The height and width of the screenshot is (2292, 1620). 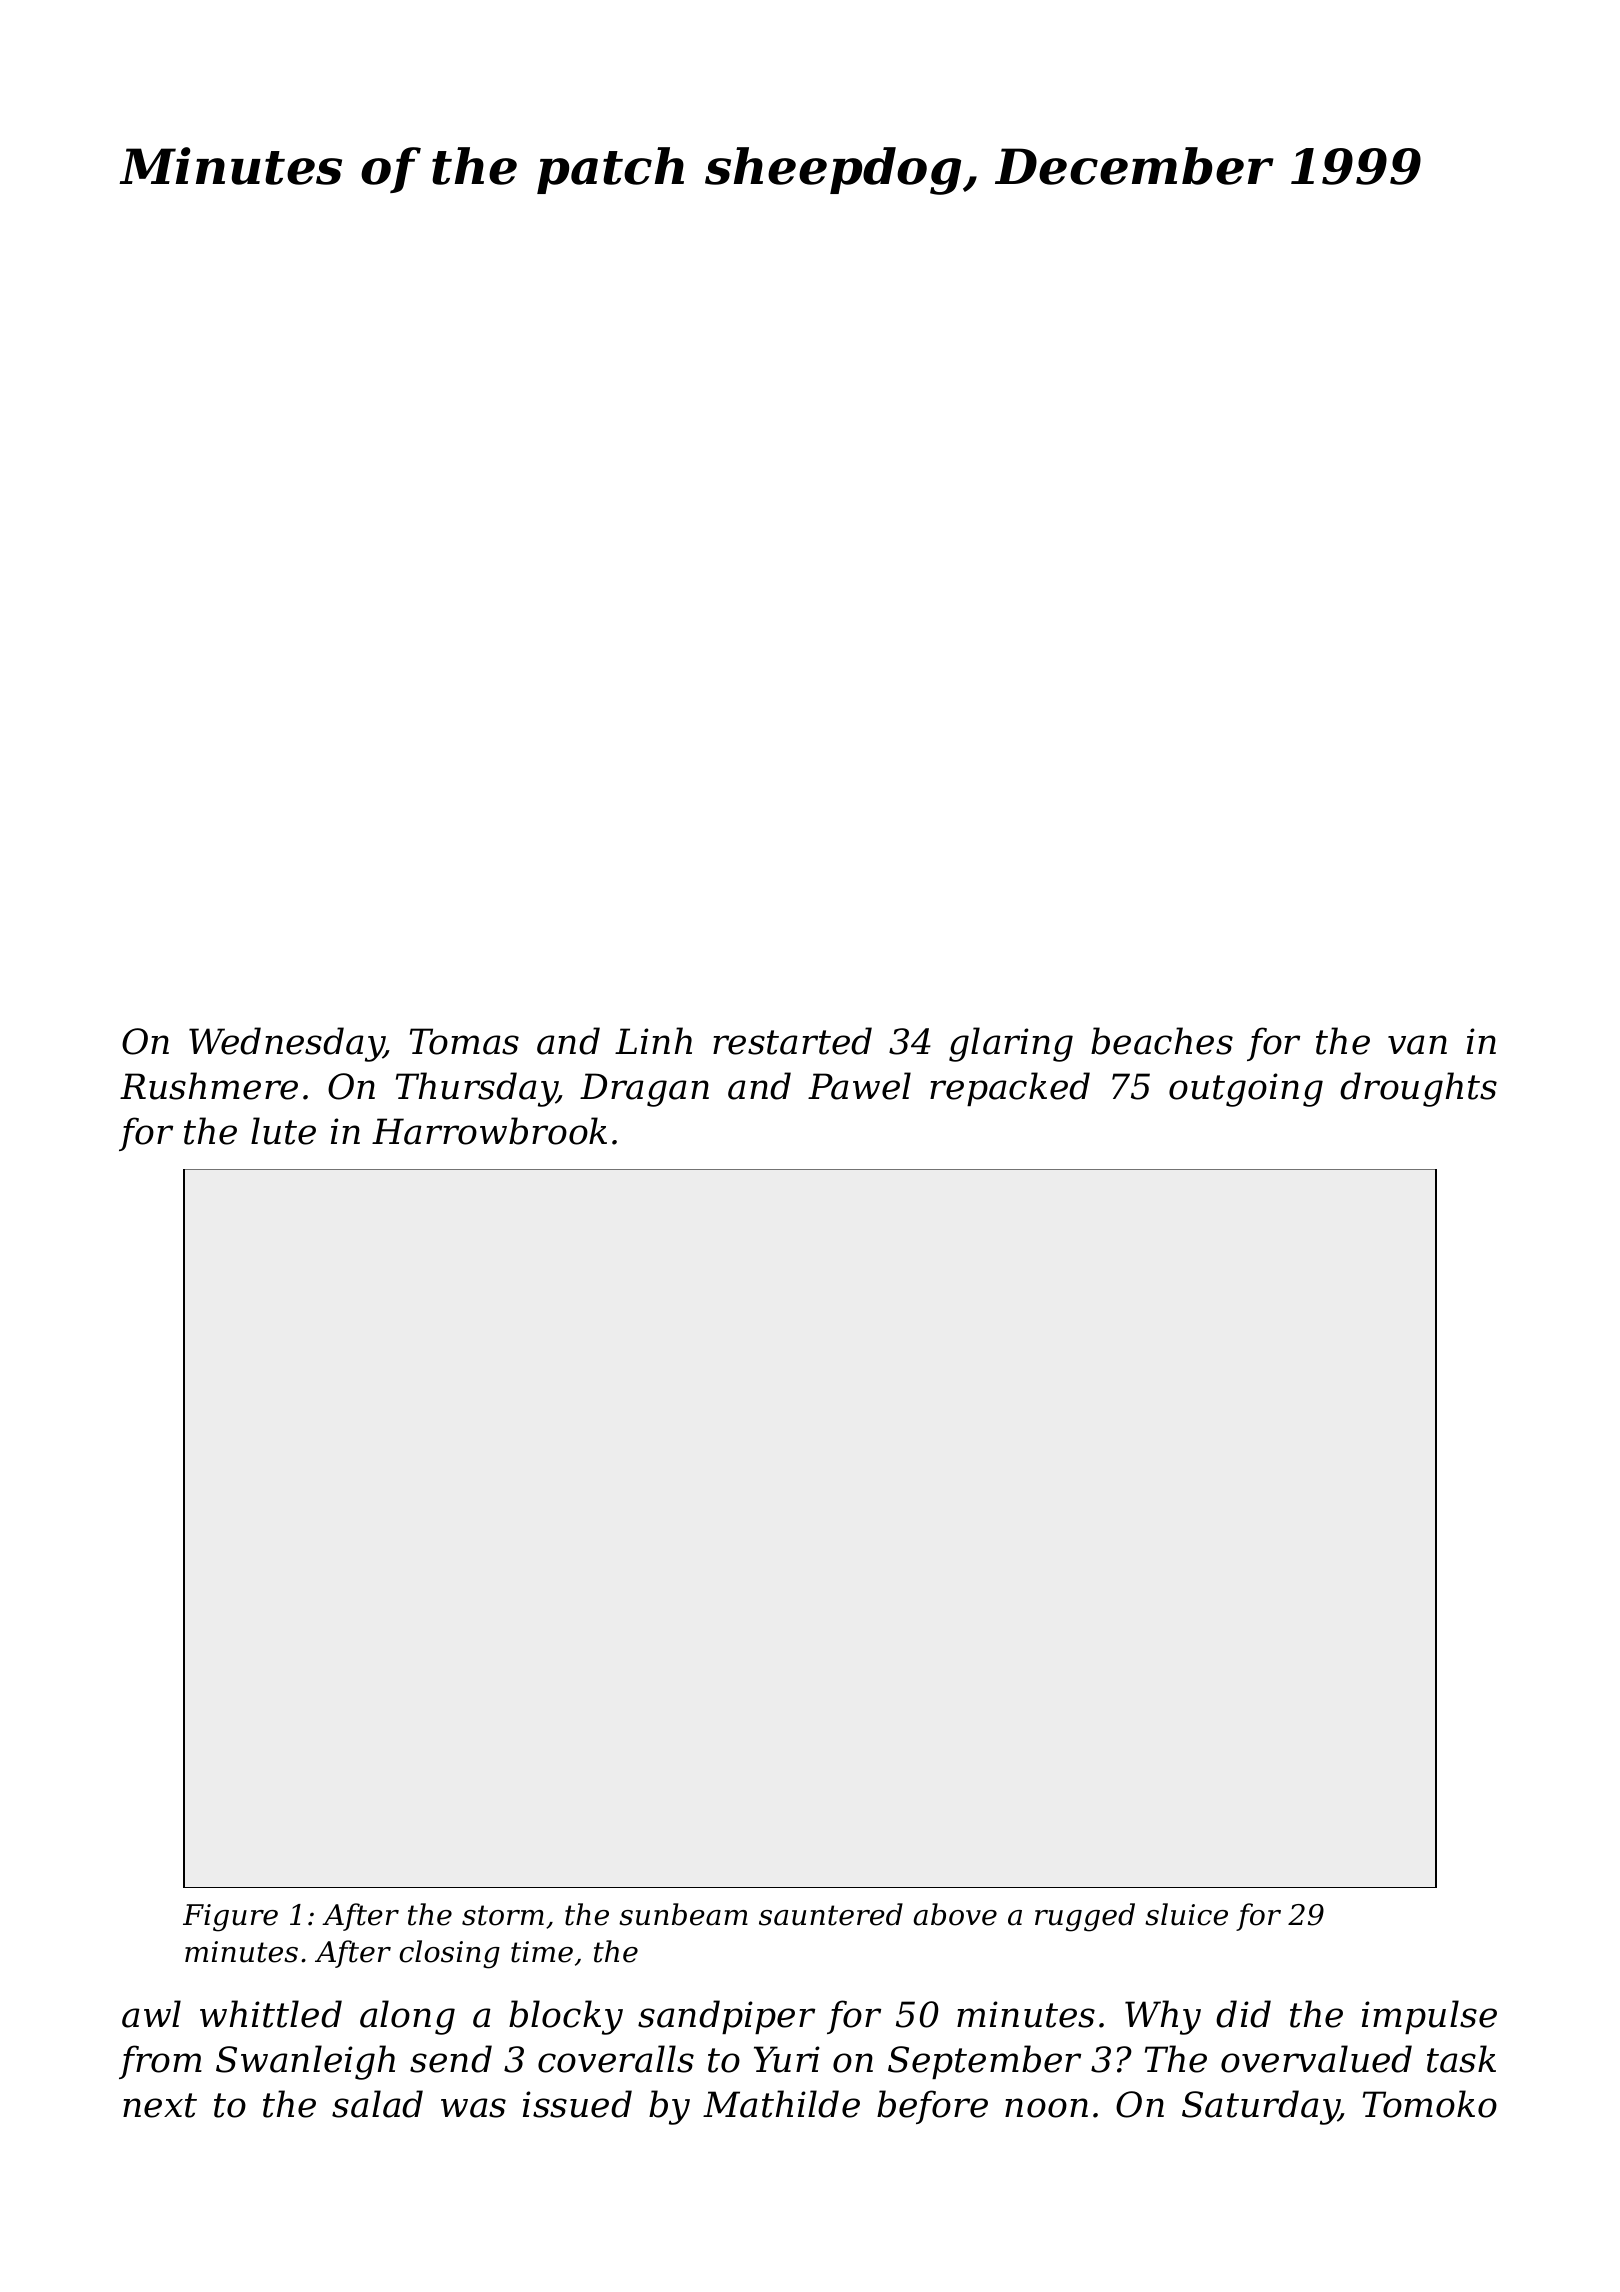 I want to click on sluice, so click(x=1186, y=1914).
